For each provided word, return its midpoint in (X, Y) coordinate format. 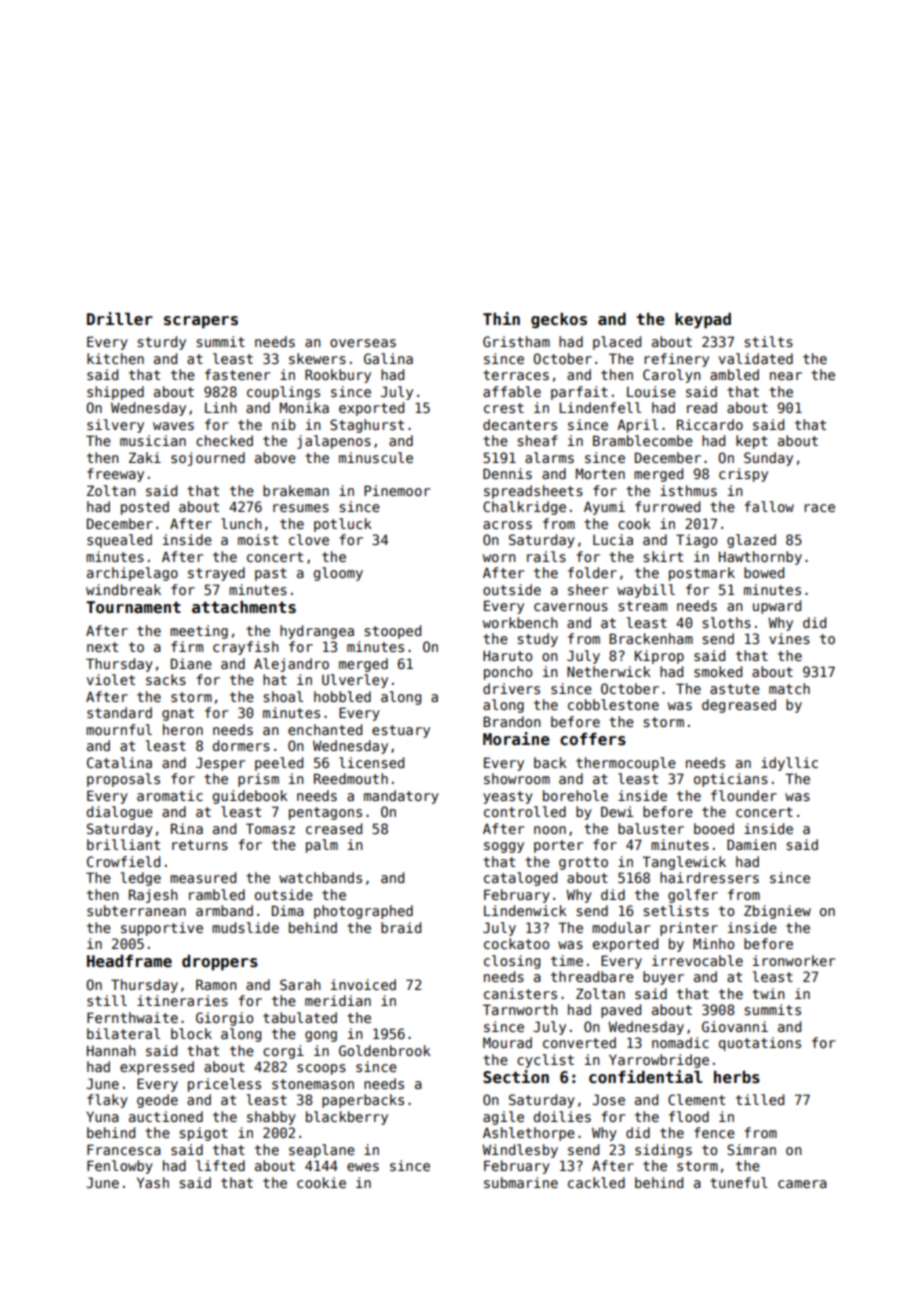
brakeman (296, 490)
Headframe (129, 961)
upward (777, 607)
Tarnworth (520, 1009)
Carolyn (672, 376)
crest (504, 408)
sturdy (161, 343)
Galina (388, 358)
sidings (663, 1151)
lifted (220, 1165)
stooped (392, 632)
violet (111, 679)
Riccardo (710, 424)
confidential (646, 1077)
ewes (363, 1167)
